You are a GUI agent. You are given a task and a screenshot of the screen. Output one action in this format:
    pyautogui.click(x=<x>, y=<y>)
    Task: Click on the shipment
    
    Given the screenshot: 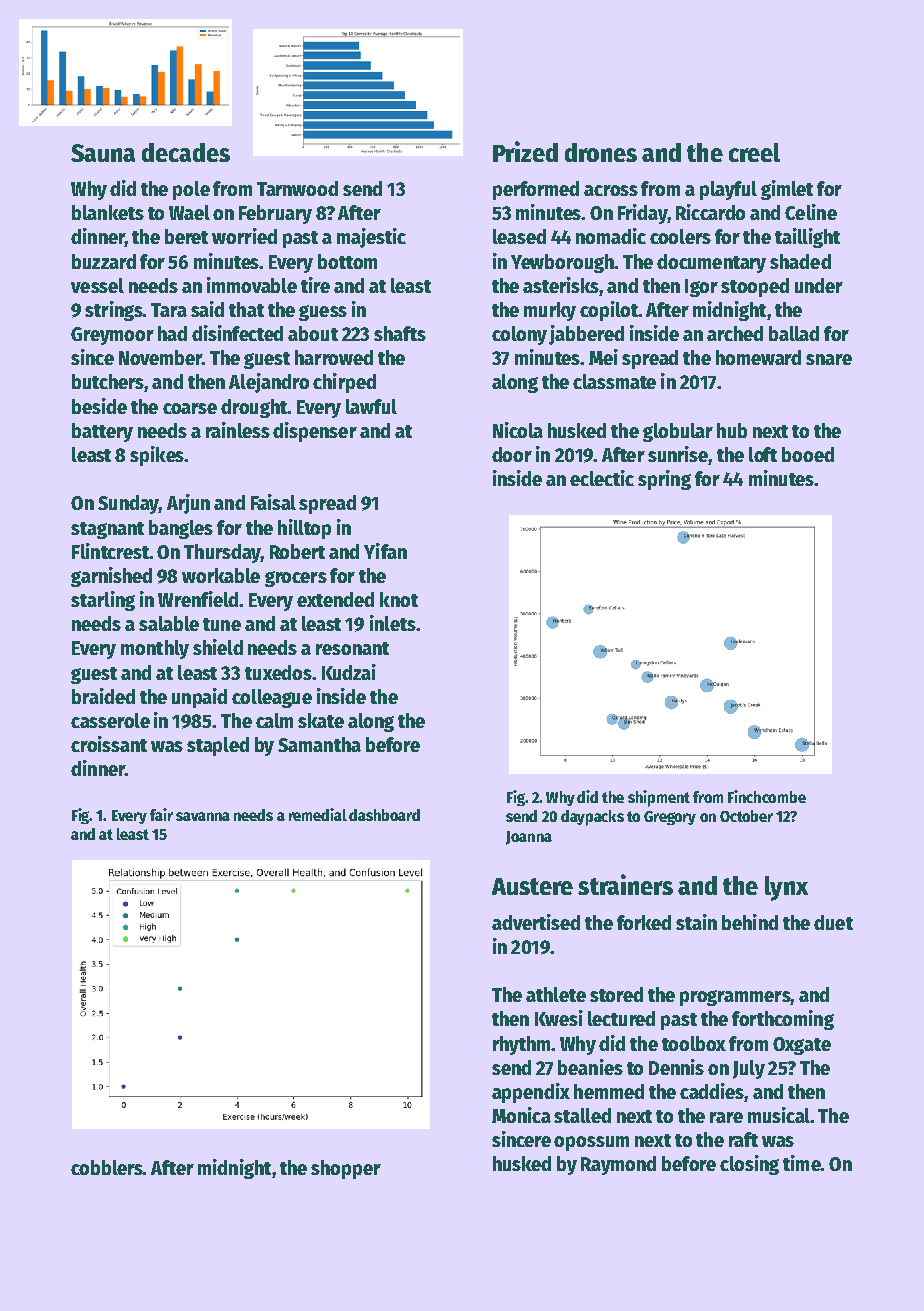 What is the action you would take?
    pyautogui.click(x=659, y=798)
